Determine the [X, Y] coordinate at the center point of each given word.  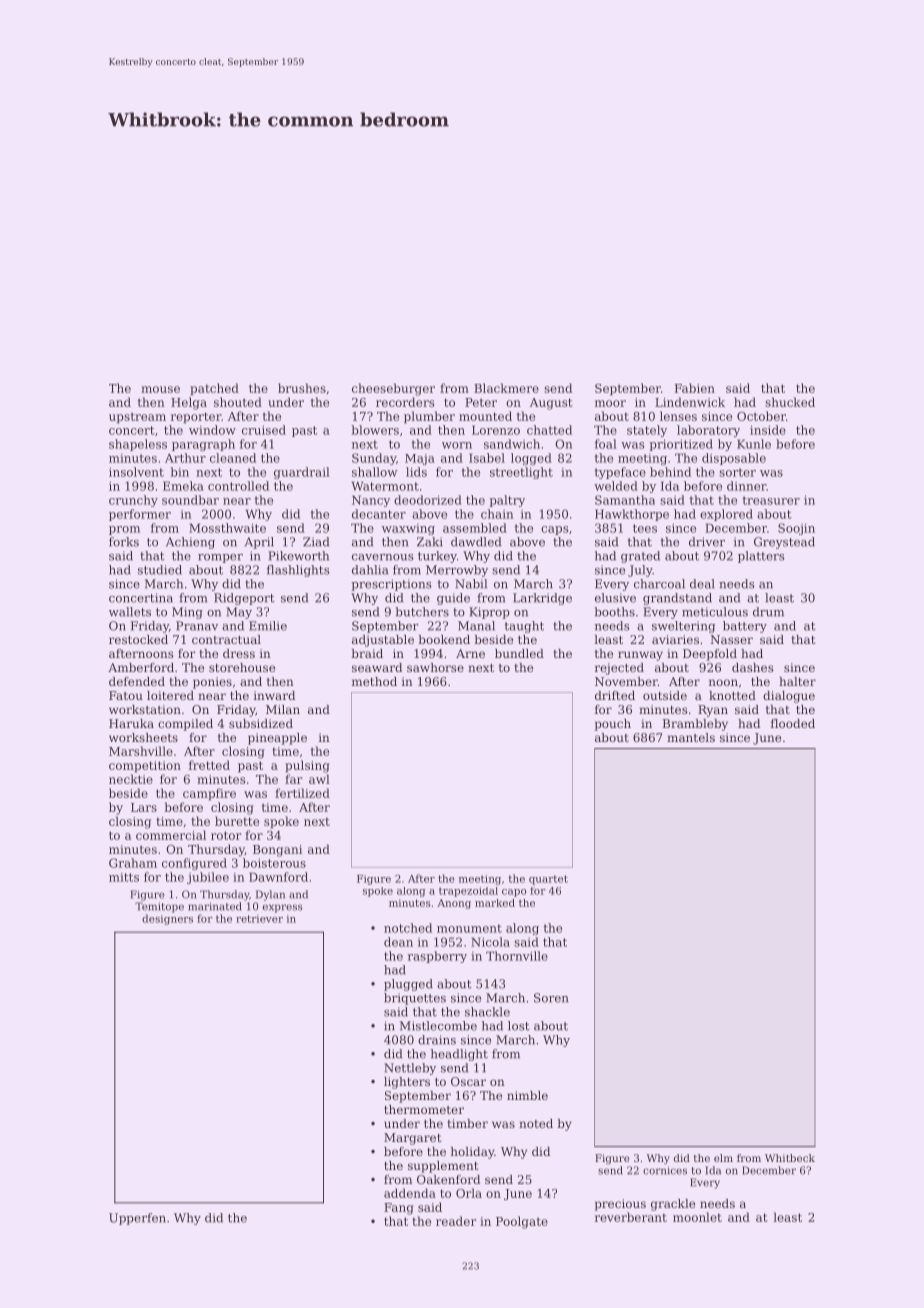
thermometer [424, 1109]
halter [797, 681]
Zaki [430, 542]
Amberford [141, 667]
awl [319, 779]
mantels [691, 737]
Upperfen [137, 1219]
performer [140, 515]
